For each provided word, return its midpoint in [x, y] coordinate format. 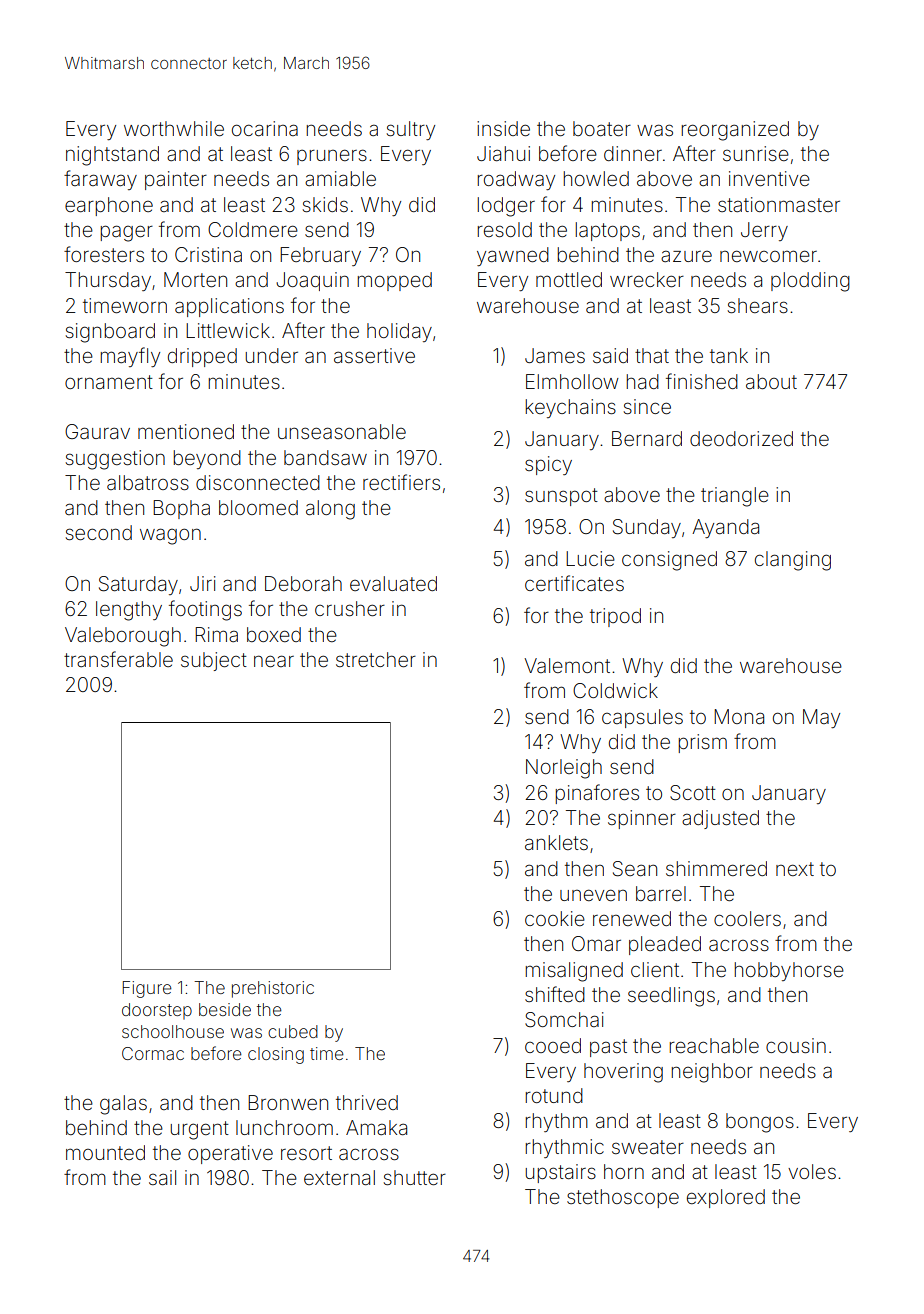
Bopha [181, 509]
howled [596, 178]
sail [162, 1177]
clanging [793, 561]
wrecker [647, 279]
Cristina [208, 254]
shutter [415, 1177]
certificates [574, 583]
